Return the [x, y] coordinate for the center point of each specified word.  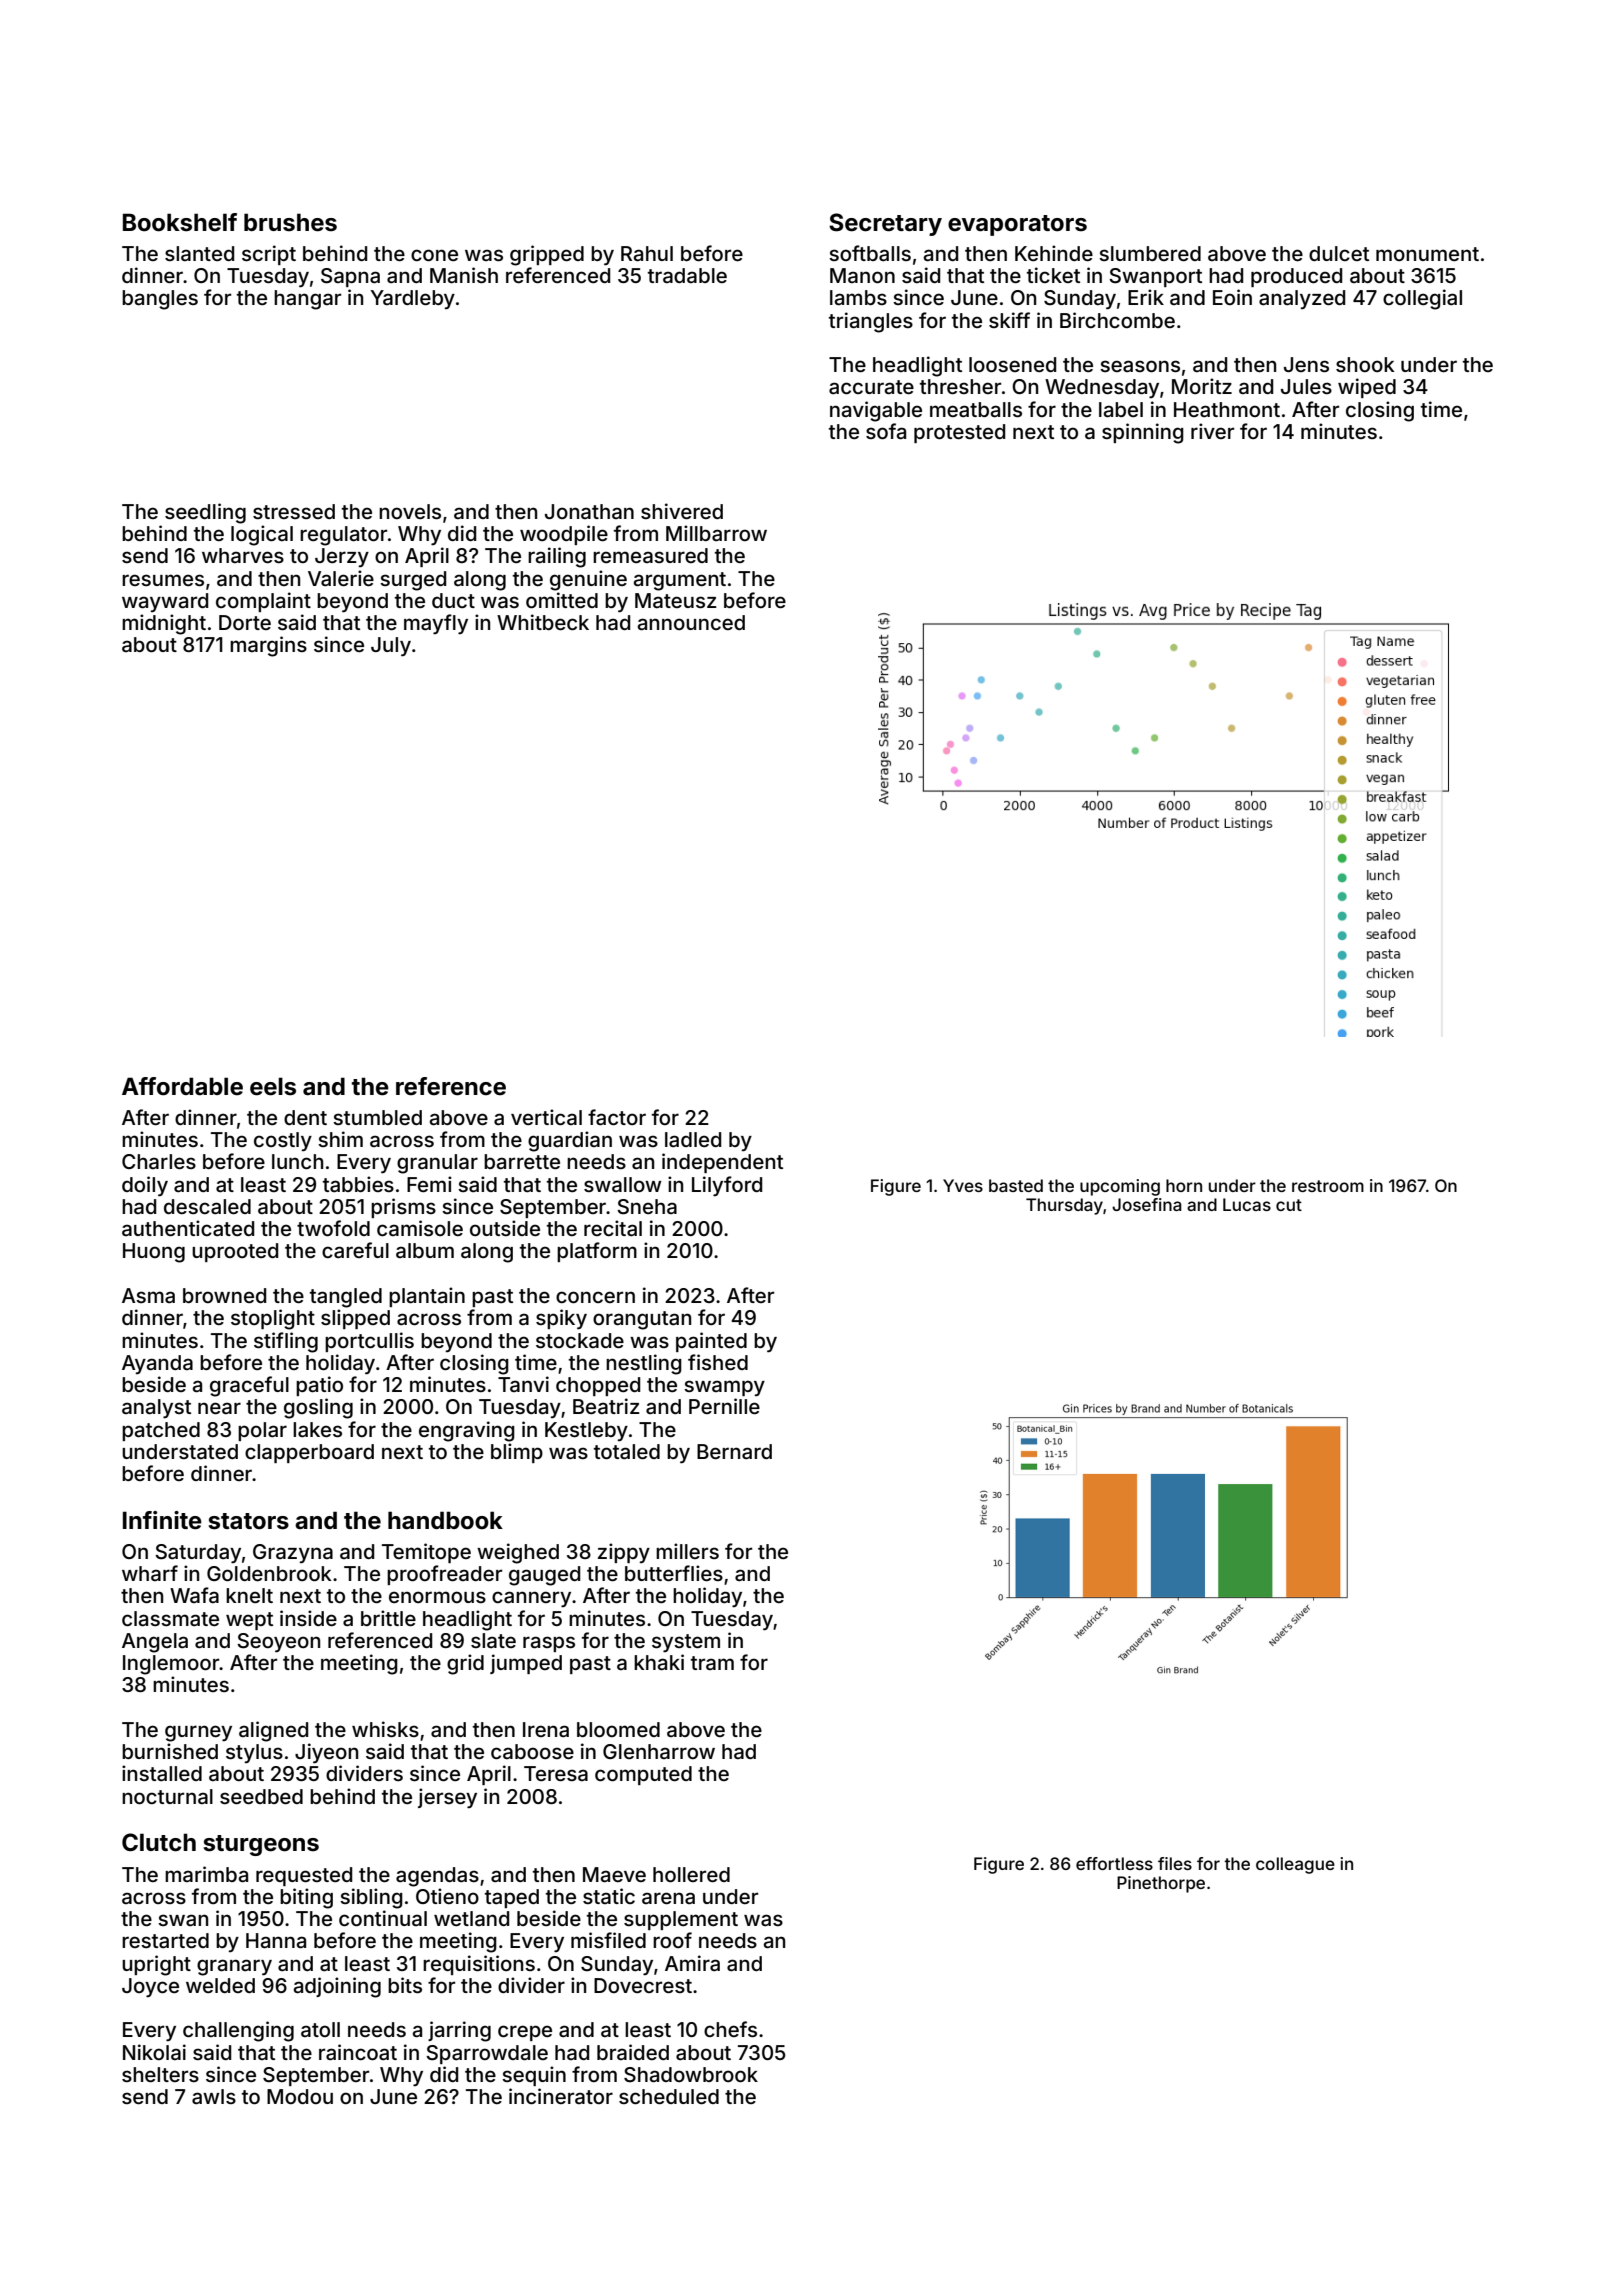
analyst [156, 1408]
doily [145, 1186]
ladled [693, 1139]
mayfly [436, 624]
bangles [160, 300]
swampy [724, 1388]
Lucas [1247, 1204]
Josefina [1147, 1204]
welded [220, 1985]
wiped [1367, 388]
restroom [1328, 1186]
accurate [871, 387]
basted [1016, 1185]
